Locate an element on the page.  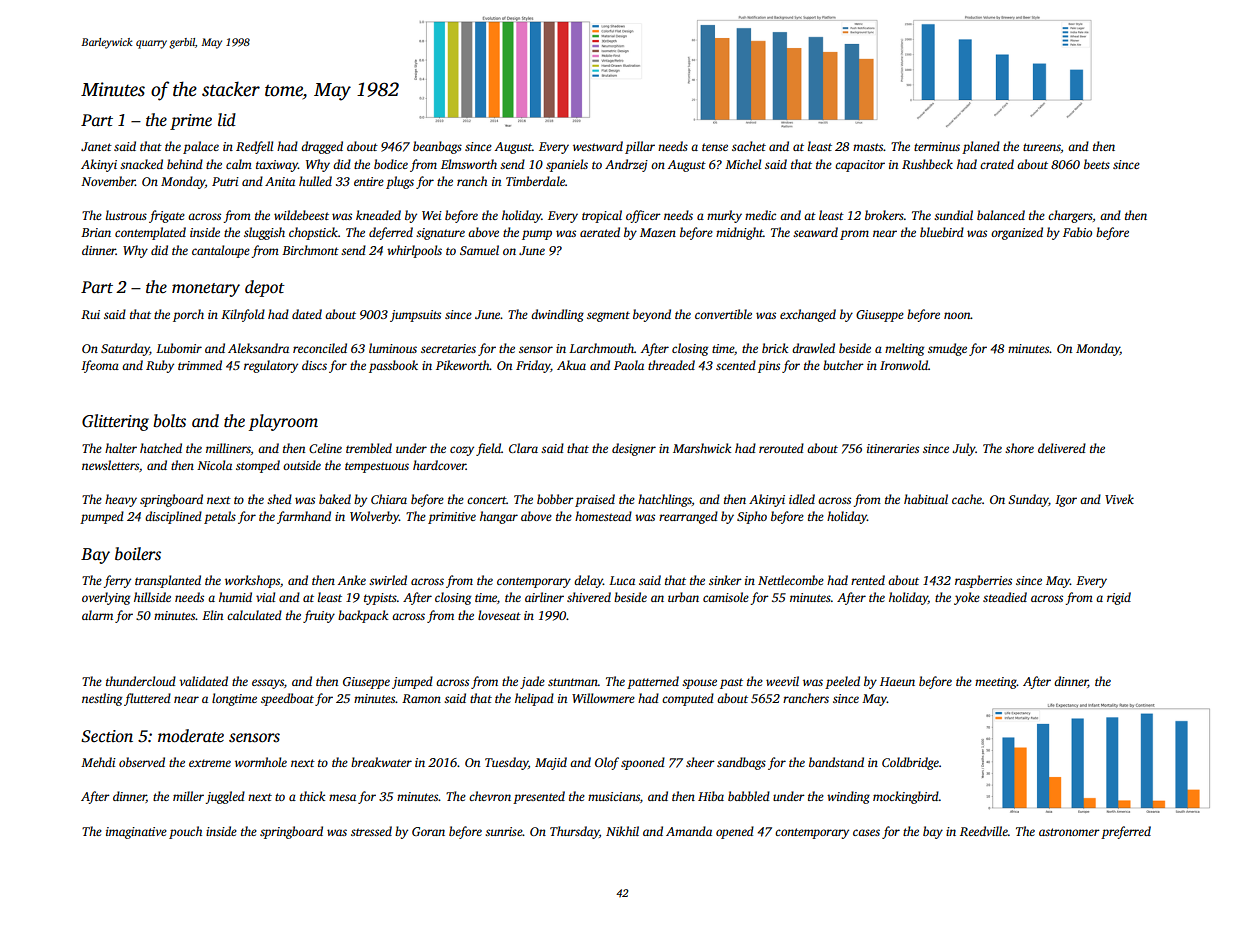
masts is located at coordinates (868, 147).
